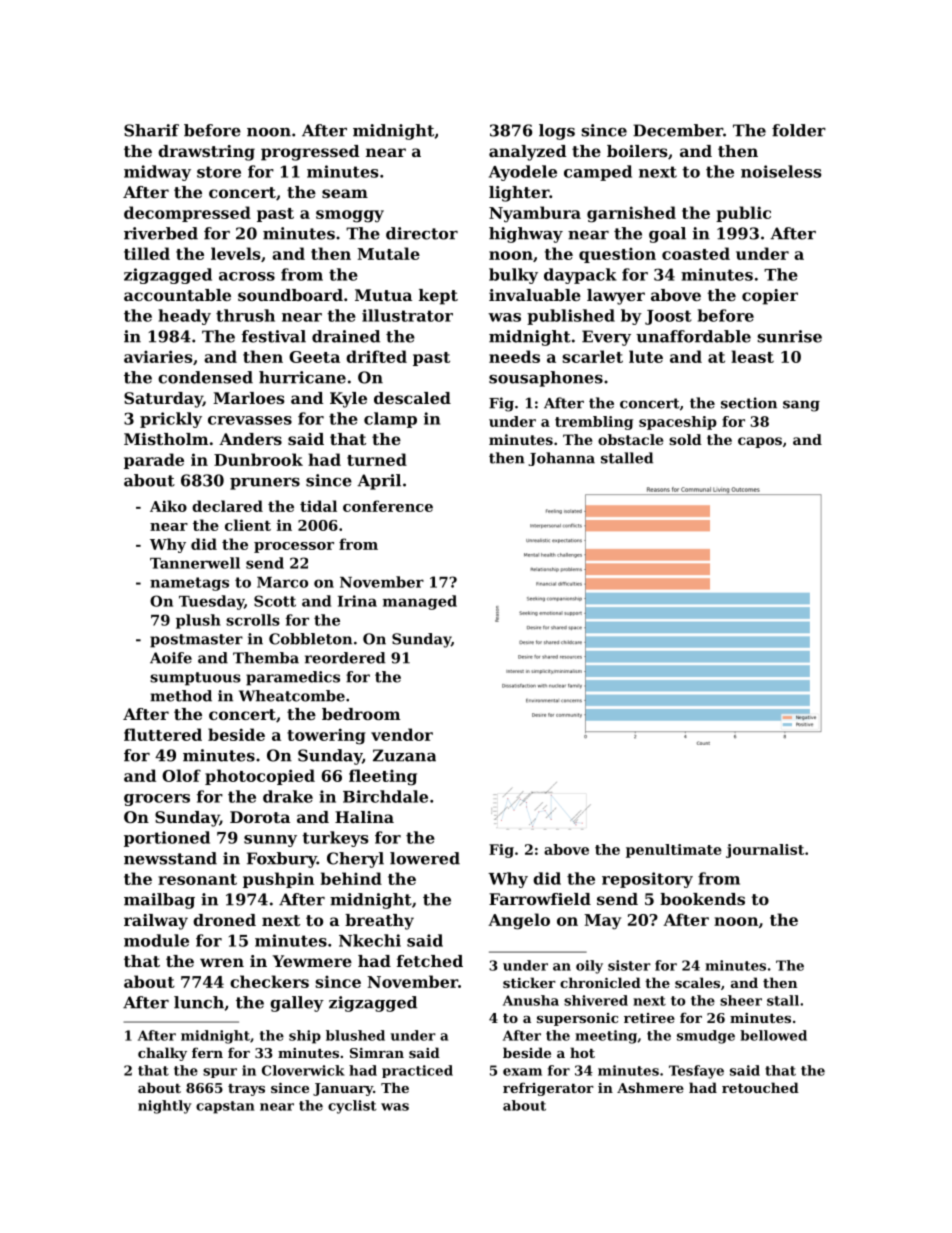 This screenshot has height=1233, width=952. I want to click on drake, so click(288, 796).
